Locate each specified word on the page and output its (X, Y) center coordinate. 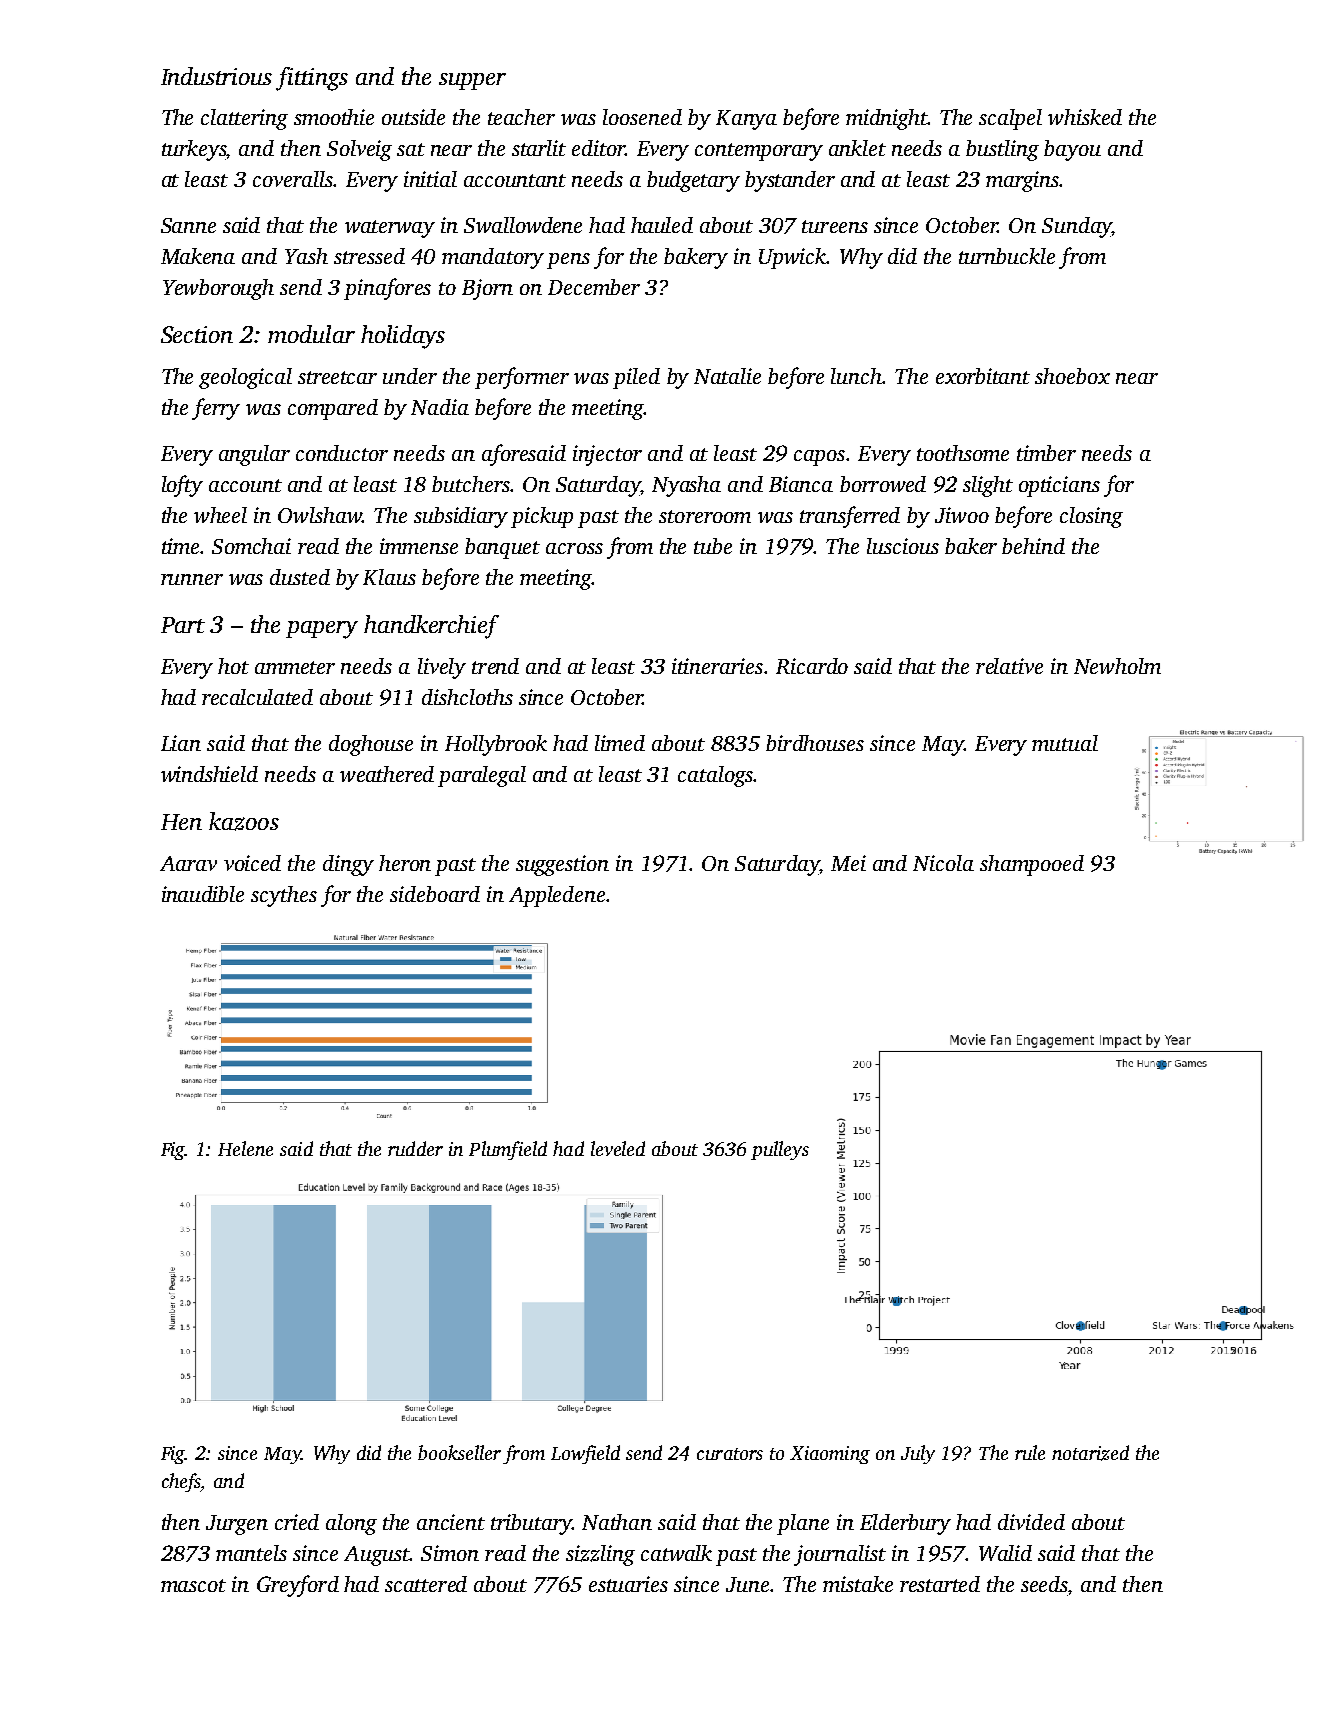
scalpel (1010, 119)
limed (620, 743)
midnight (887, 119)
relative (1009, 666)
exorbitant (983, 376)
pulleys (780, 1150)
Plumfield (508, 1150)
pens (568, 261)
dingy (348, 865)
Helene (245, 1148)
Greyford (298, 1586)
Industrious (216, 76)
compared (333, 409)
